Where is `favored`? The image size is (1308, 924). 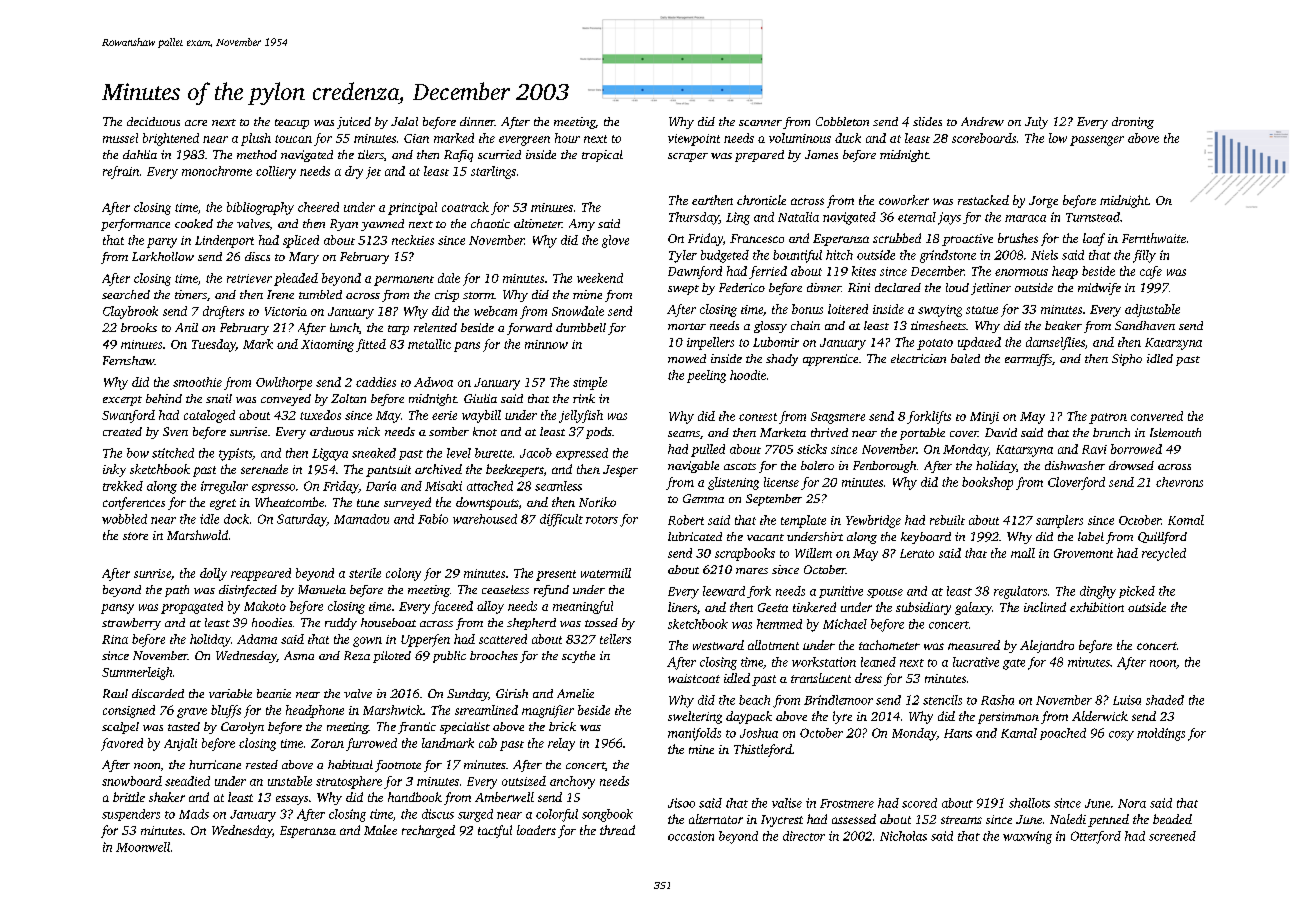 favored is located at coordinates (122, 744).
